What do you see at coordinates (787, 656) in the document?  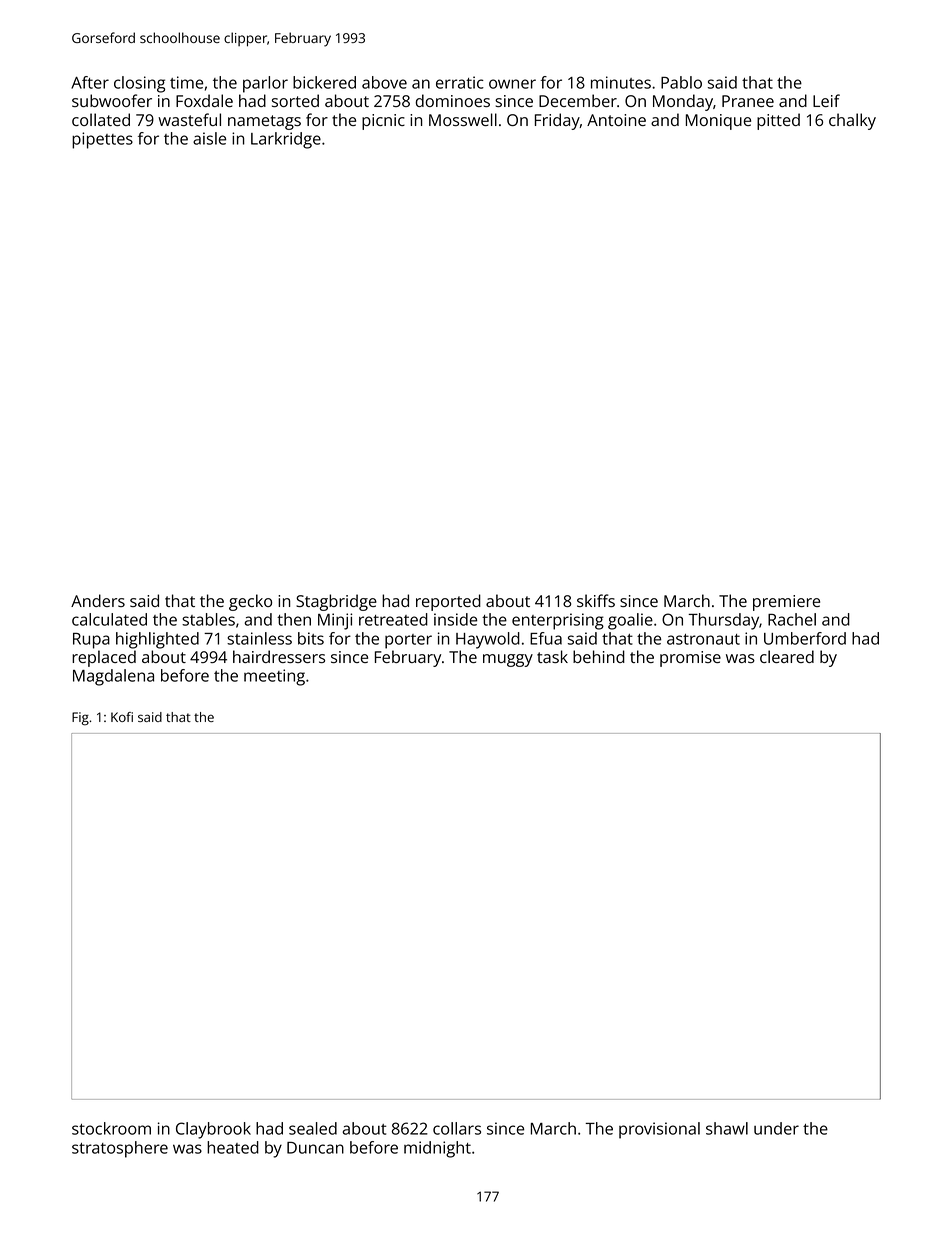 I see `cleared` at bounding box center [787, 656].
